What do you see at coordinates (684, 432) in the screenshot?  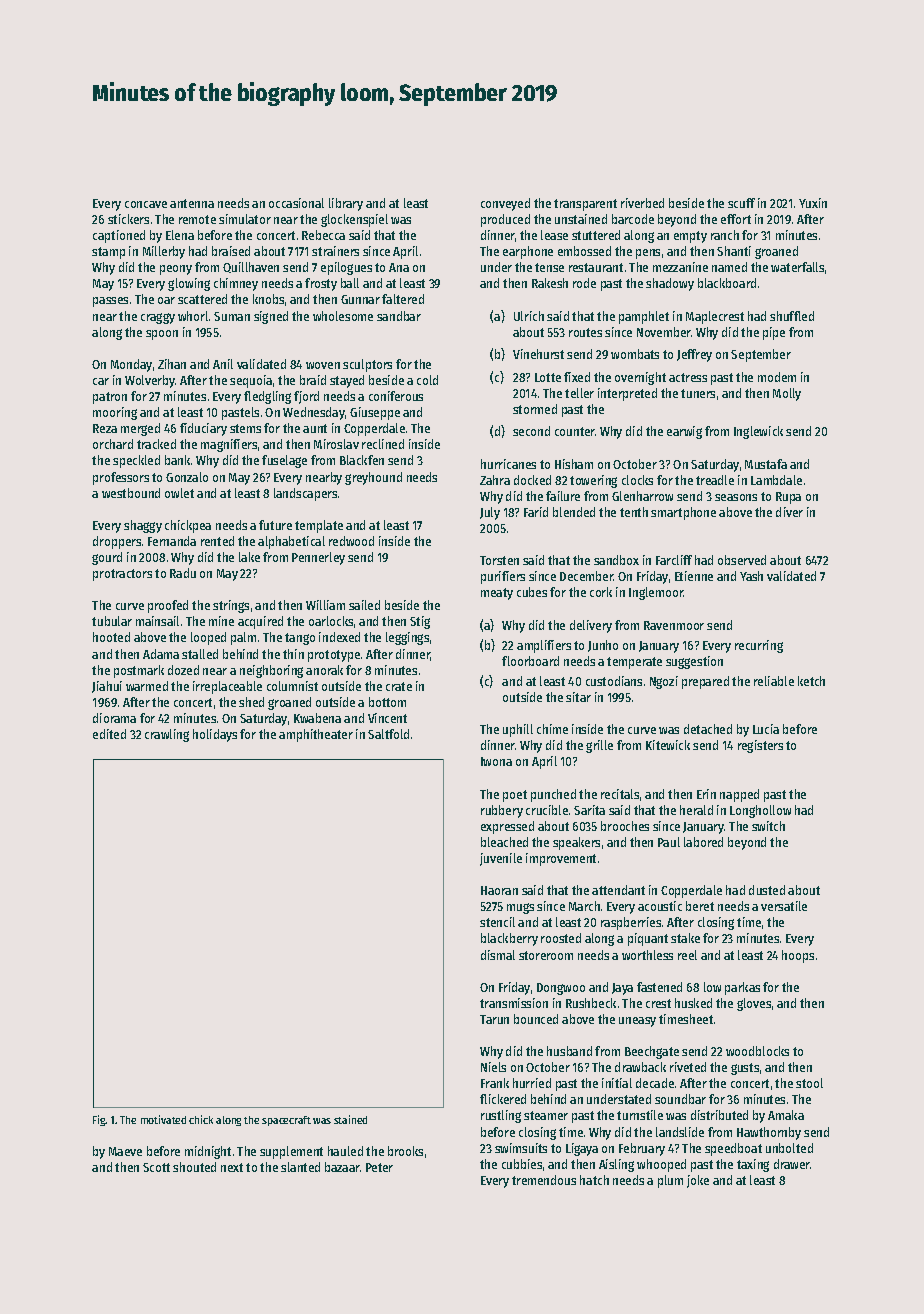 I see `earwig` at bounding box center [684, 432].
